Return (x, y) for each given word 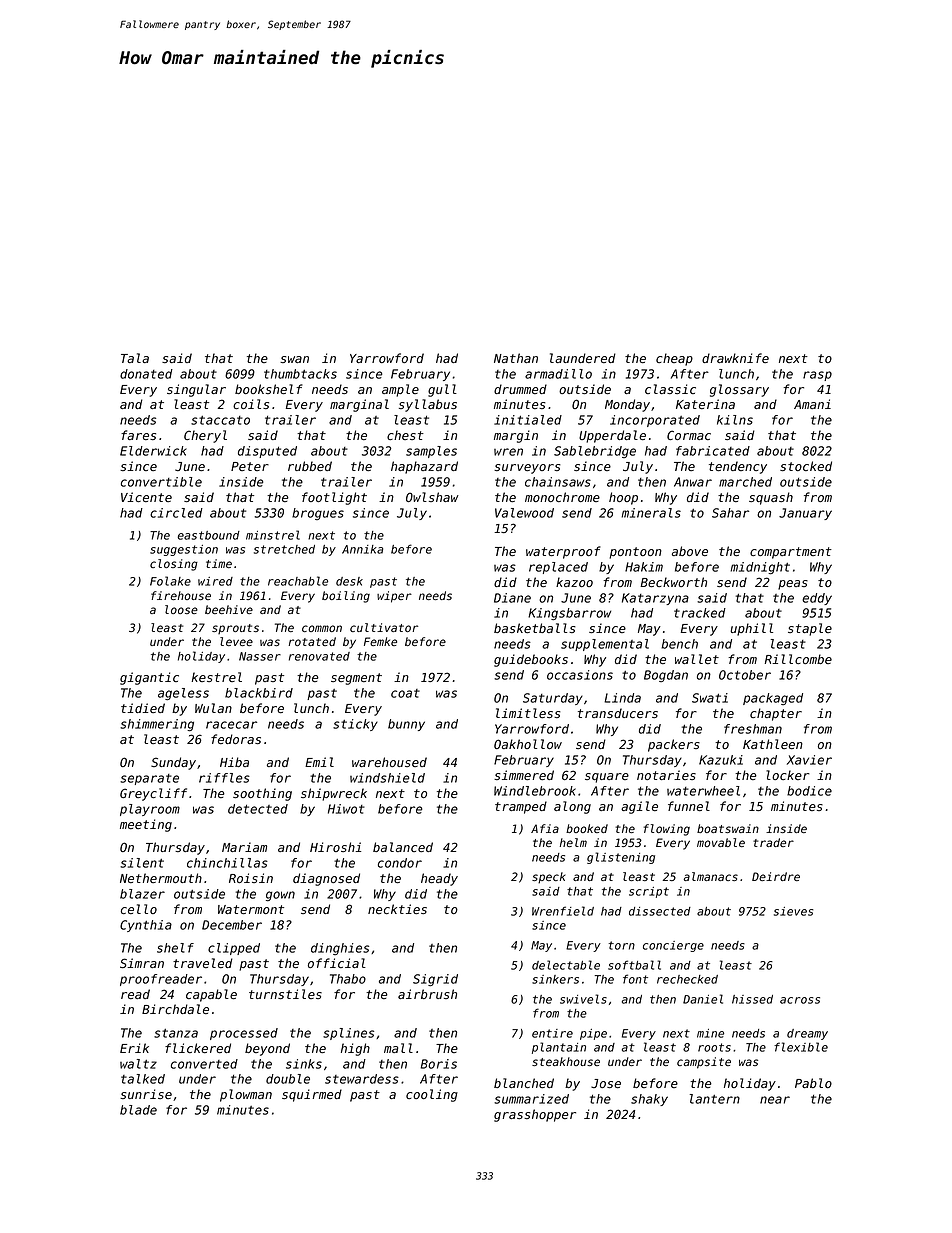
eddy (817, 599)
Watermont (251, 910)
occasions (580, 675)
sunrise (146, 1094)
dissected (660, 911)
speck (549, 878)
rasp (817, 376)
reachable (298, 581)
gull (442, 390)
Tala (135, 358)
